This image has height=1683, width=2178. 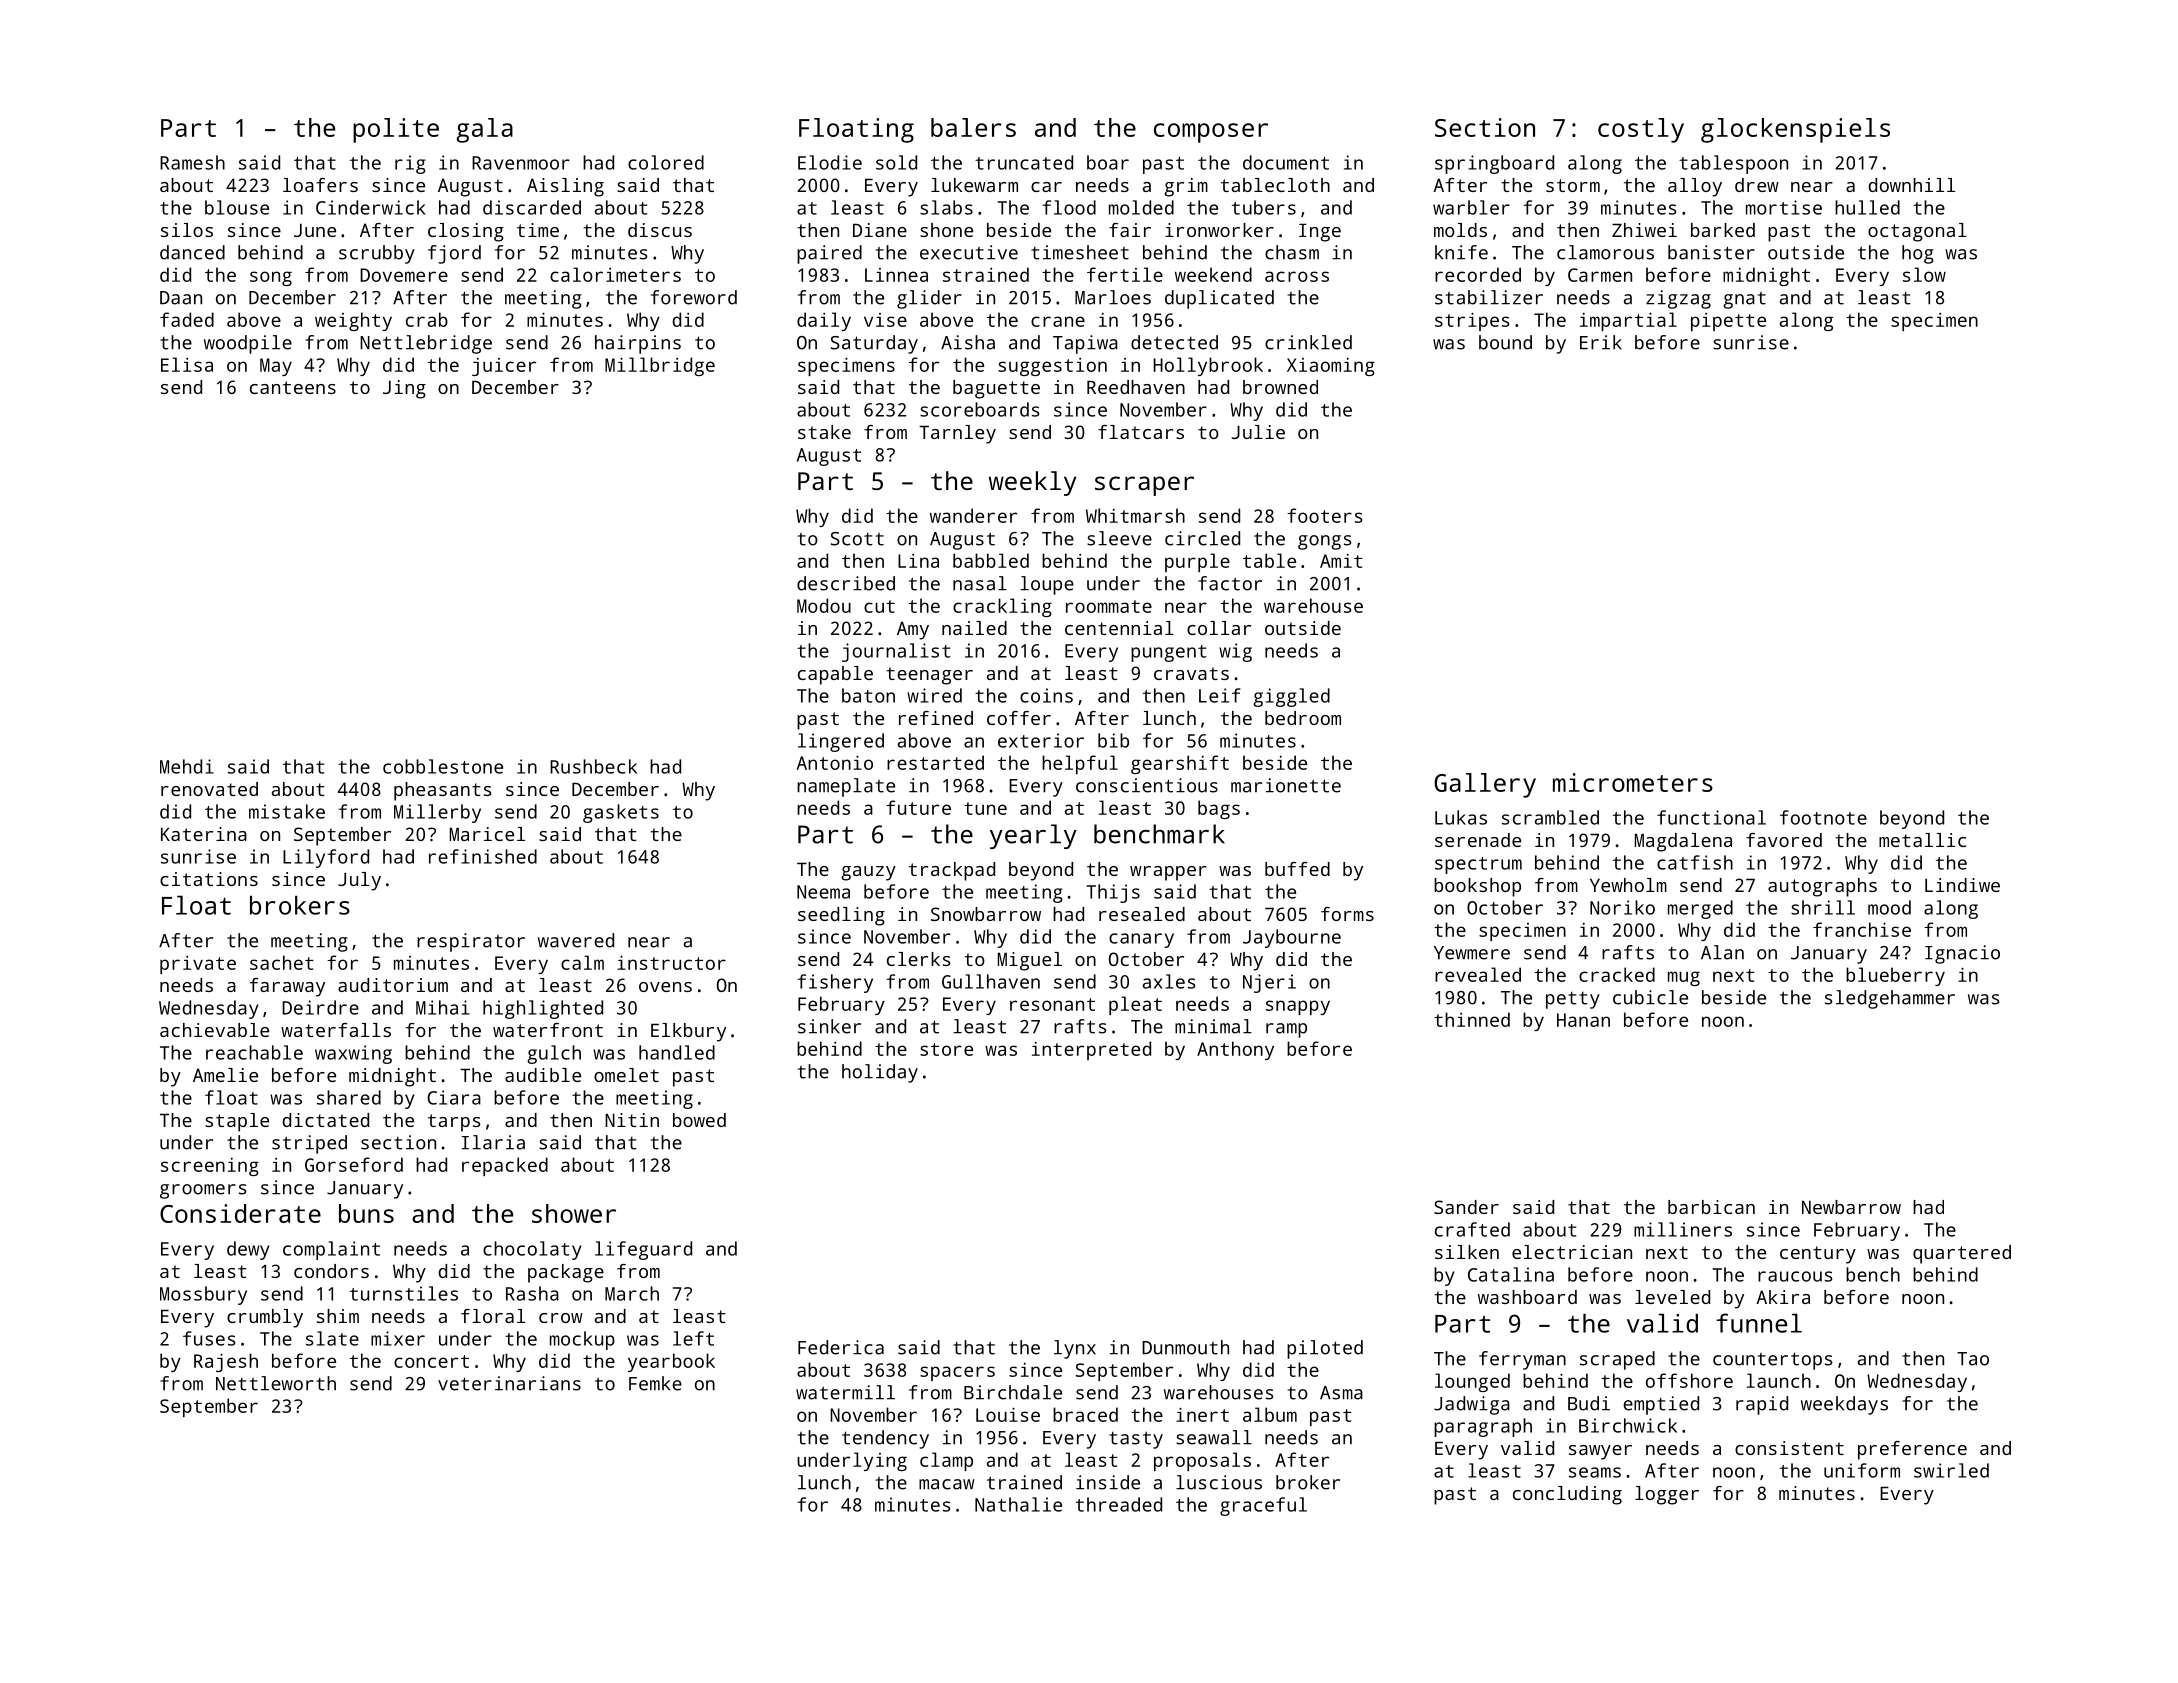 What do you see at coordinates (946, 207) in the image?
I see `slabs` at bounding box center [946, 207].
